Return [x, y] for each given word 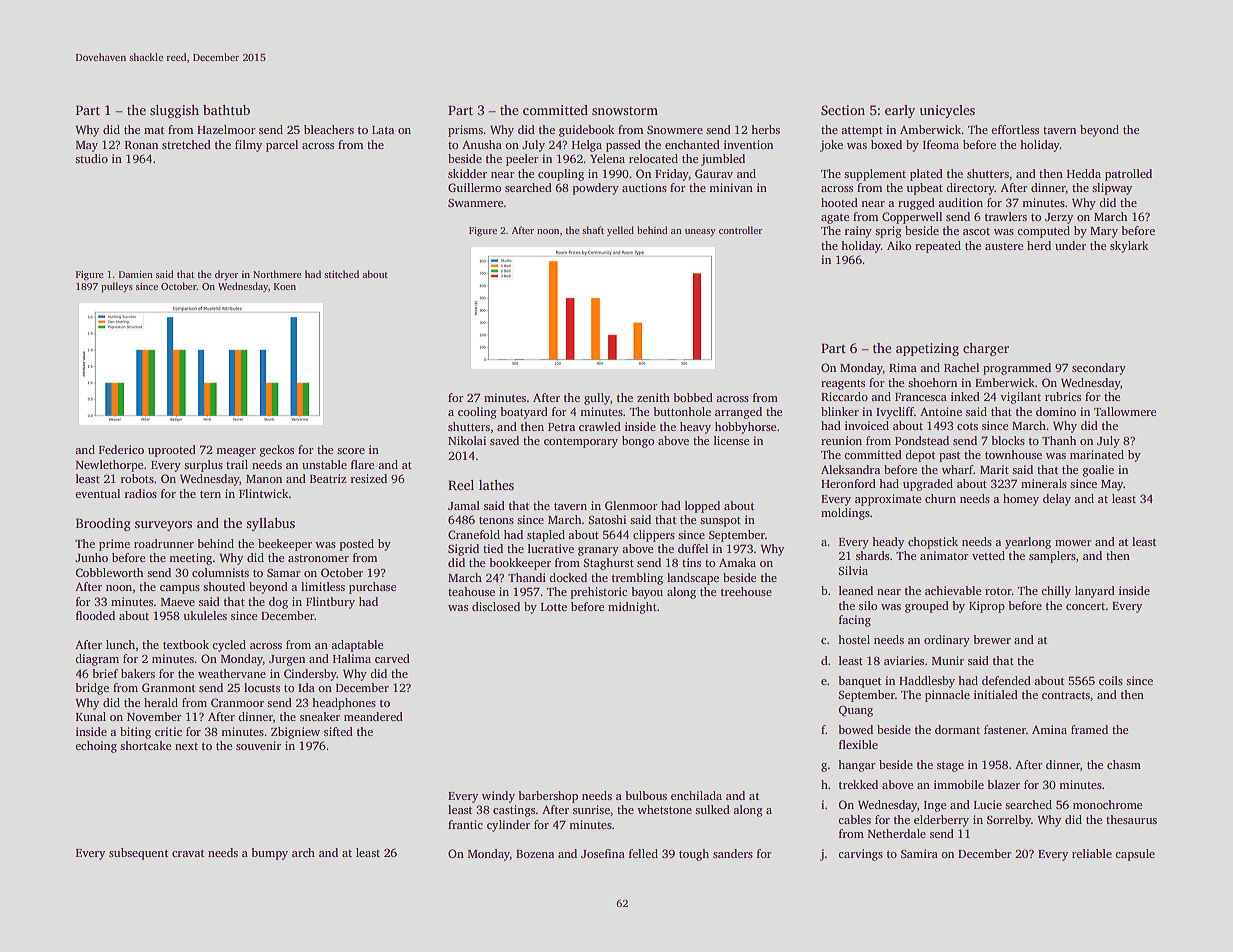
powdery [596, 189]
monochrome [1107, 804]
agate [835, 219]
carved [392, 658]
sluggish [174, 111]
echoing [96, 747]
